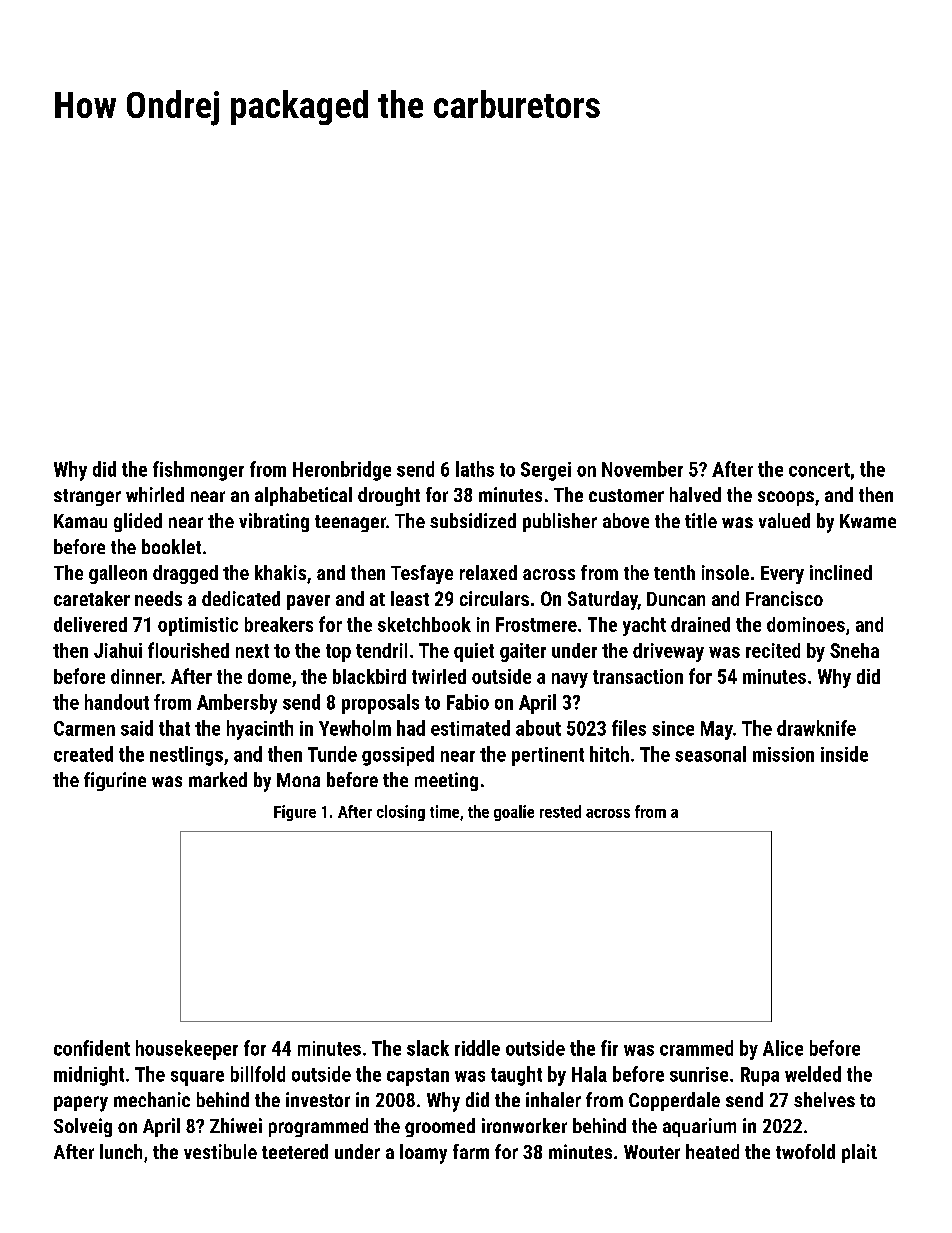 The height and width of the screenshot is (1233, 952). I want to click on that, so click(174, 728).
